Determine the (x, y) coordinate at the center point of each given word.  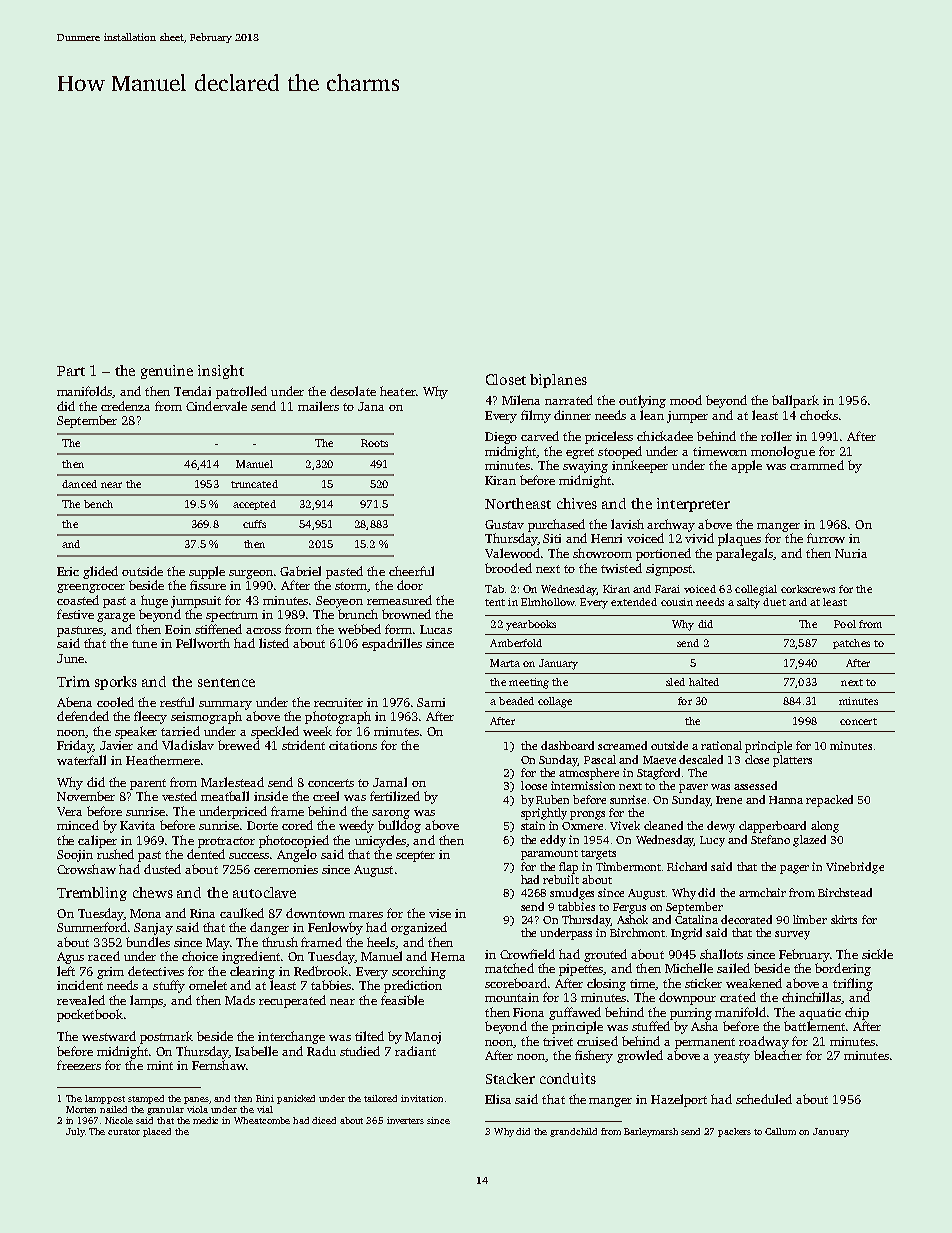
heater (398, 391)
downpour (687, 998)
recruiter (338, 702)
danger (269, 928)
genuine (167, 372)
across (263, 631)
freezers (79, 1065)
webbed (359, 629)
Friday (75, 746)
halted (704, 682)
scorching (419, 972)
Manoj (423, 1038)
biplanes (558, 381)
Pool (845, 624)
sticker (703, 983)
